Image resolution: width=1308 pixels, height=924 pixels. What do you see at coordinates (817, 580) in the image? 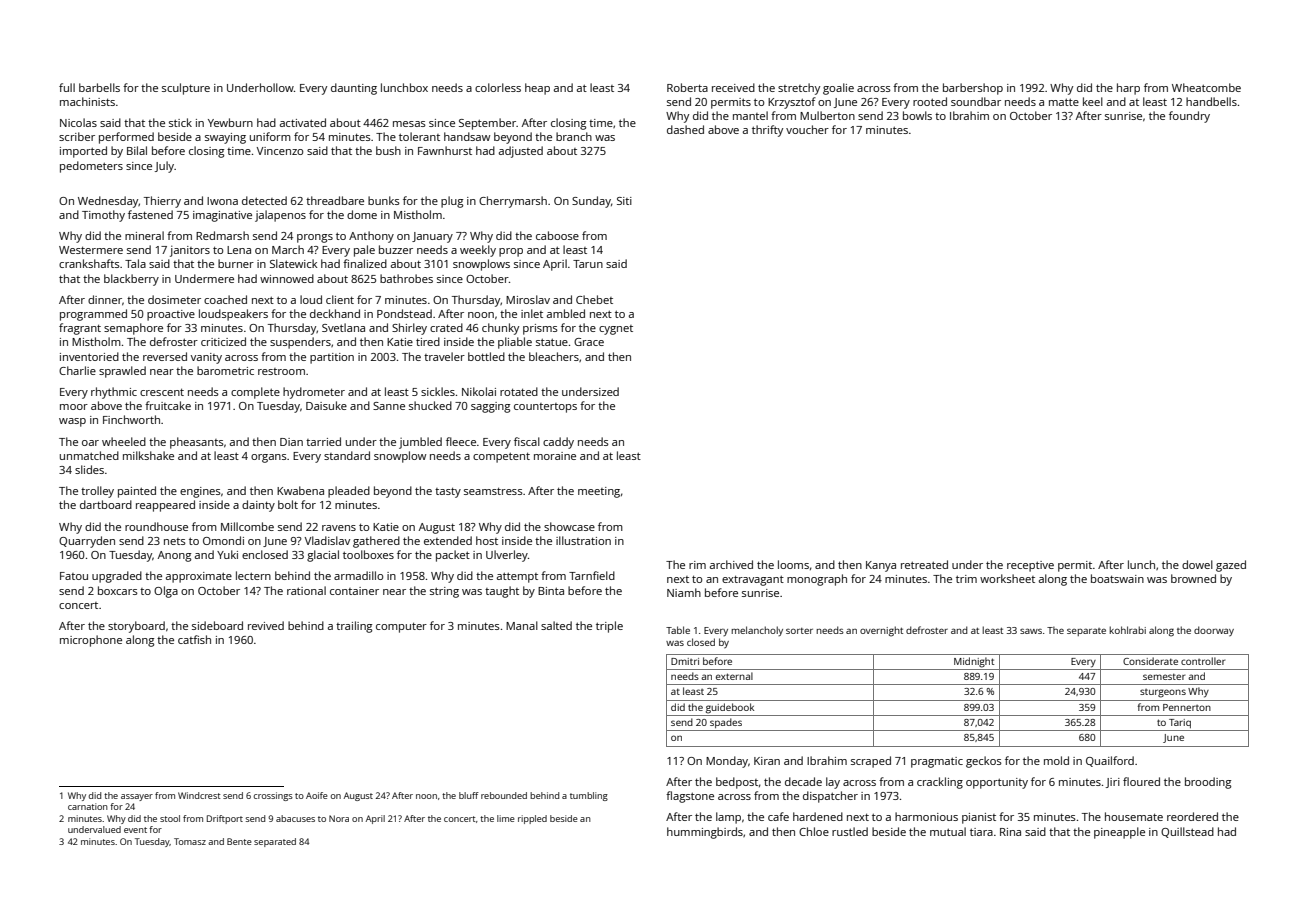
I see `monograph` at bounding box center [817, 580].
